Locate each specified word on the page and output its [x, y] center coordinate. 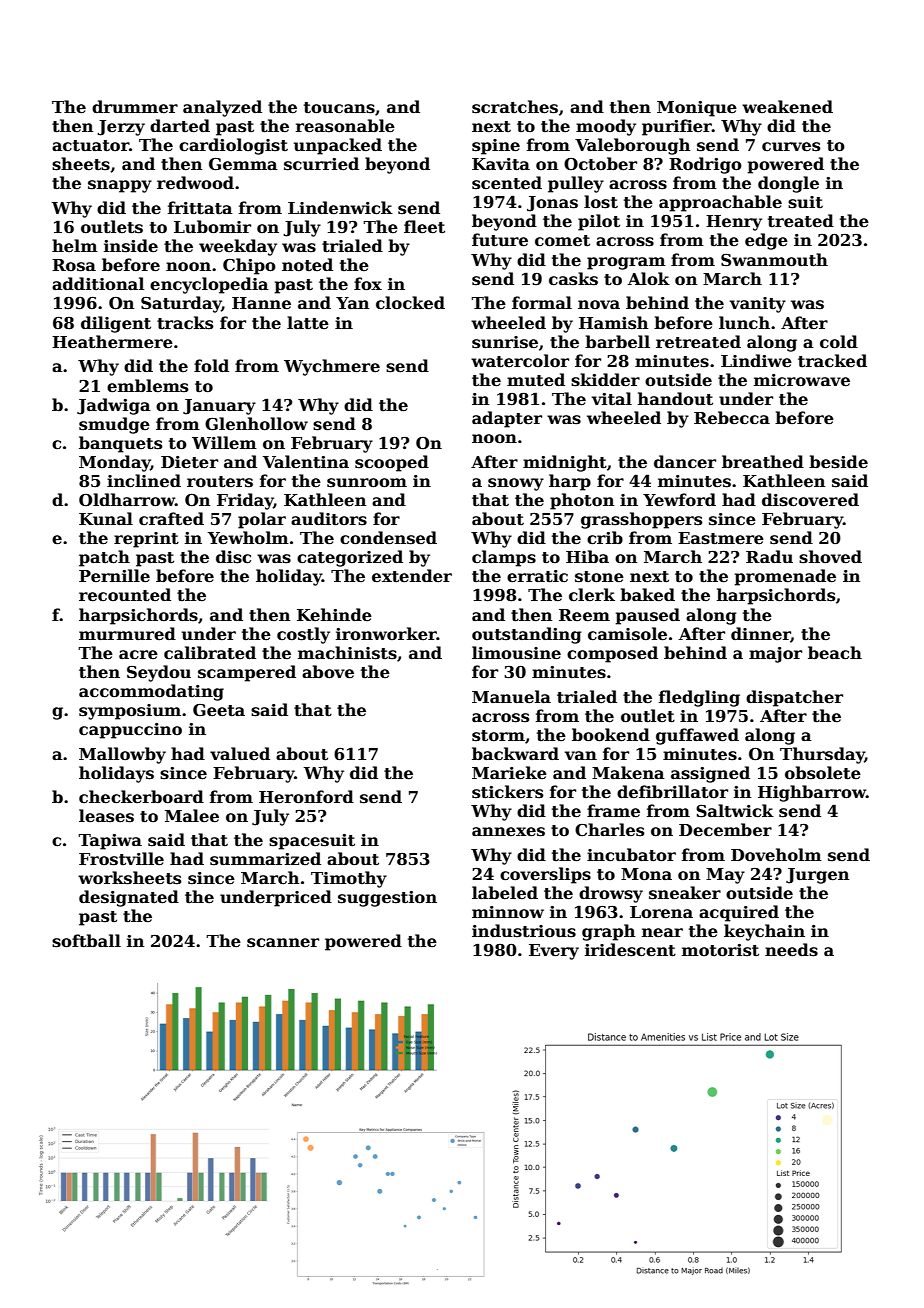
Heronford [306, 797]
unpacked [338, 146]
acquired [739, 913]
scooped [392, 463]
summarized [265, 859]
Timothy [349, 879]
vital [612, 399]
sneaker [685, 893]
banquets [120, 444]
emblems [147, 386]
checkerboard [141, 797]
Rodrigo [705, 165]
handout [675, 399]
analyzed [222, 108]
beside [838, 462]
